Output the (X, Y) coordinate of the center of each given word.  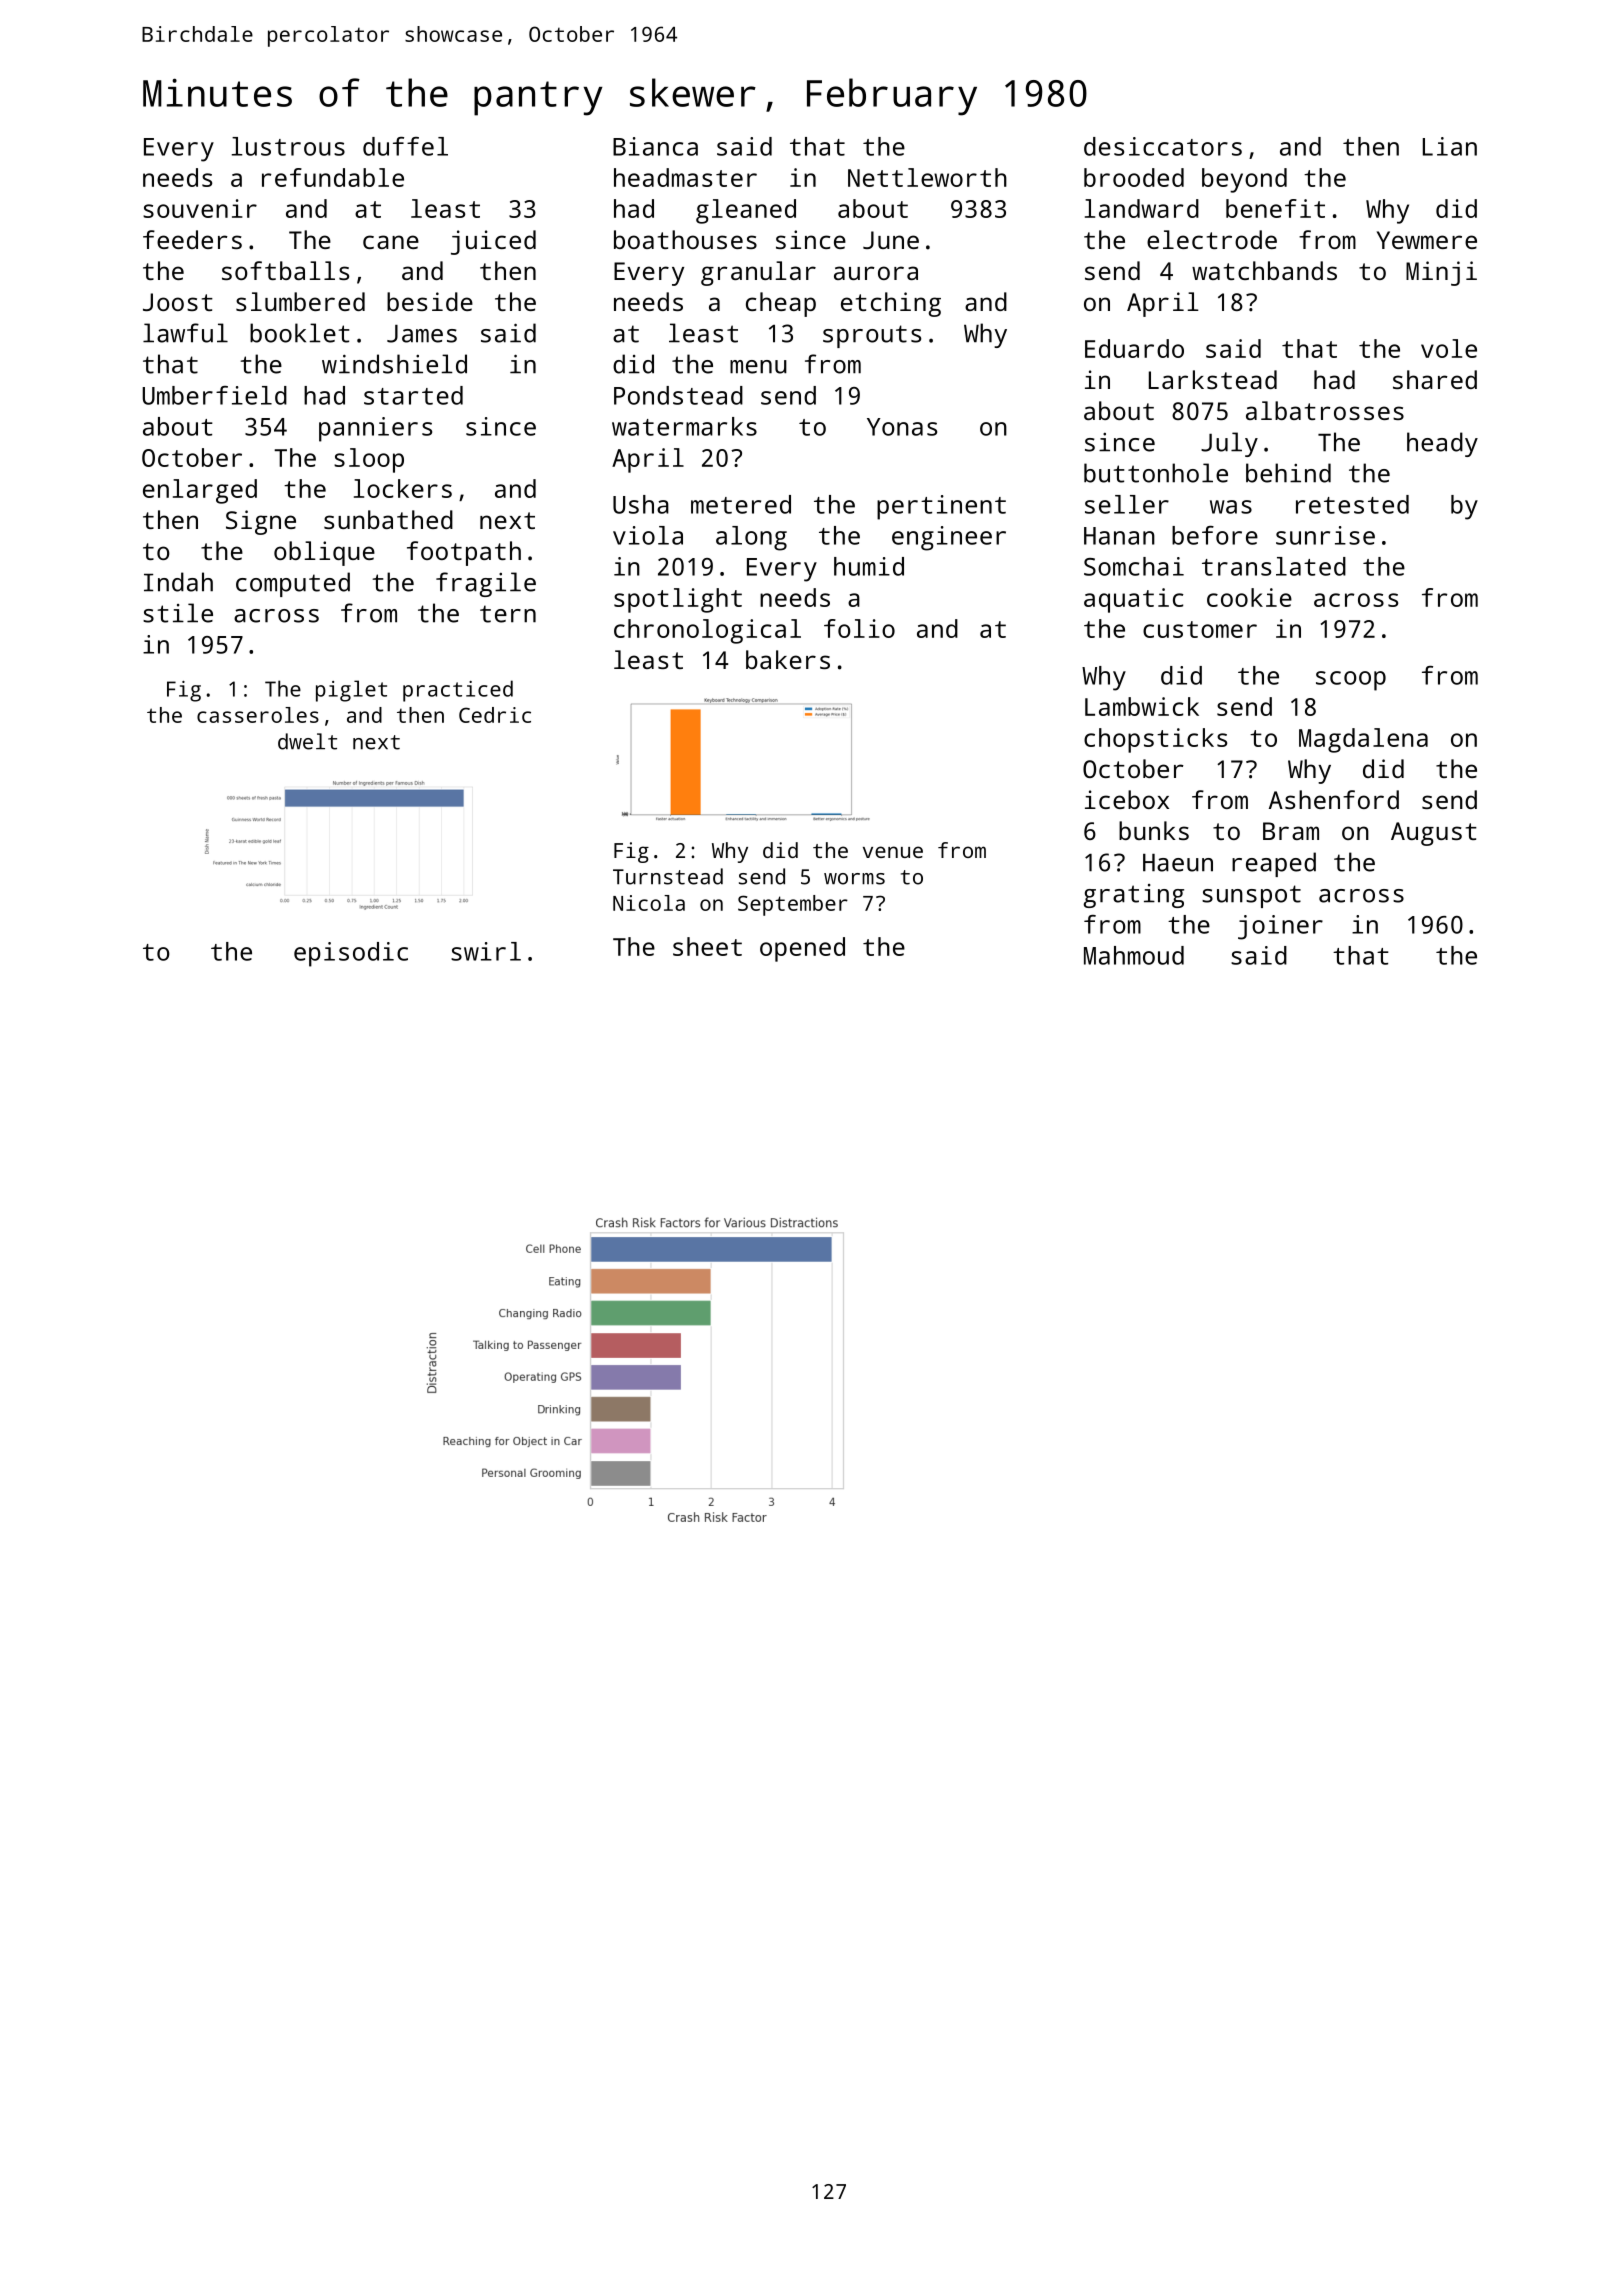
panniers (375, 429)
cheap (781, 304)
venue (893, 852)
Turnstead (668, 876)
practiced (458, 691)
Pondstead (678, 395)
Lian (1450, 146)
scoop (1351, 681)
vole (1449, 348)
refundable (333, 177)
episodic (351, 954)
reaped (1274, 864)
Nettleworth (927, 177)
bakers (788, 659)
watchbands (1264, 270)
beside (430, 301)
